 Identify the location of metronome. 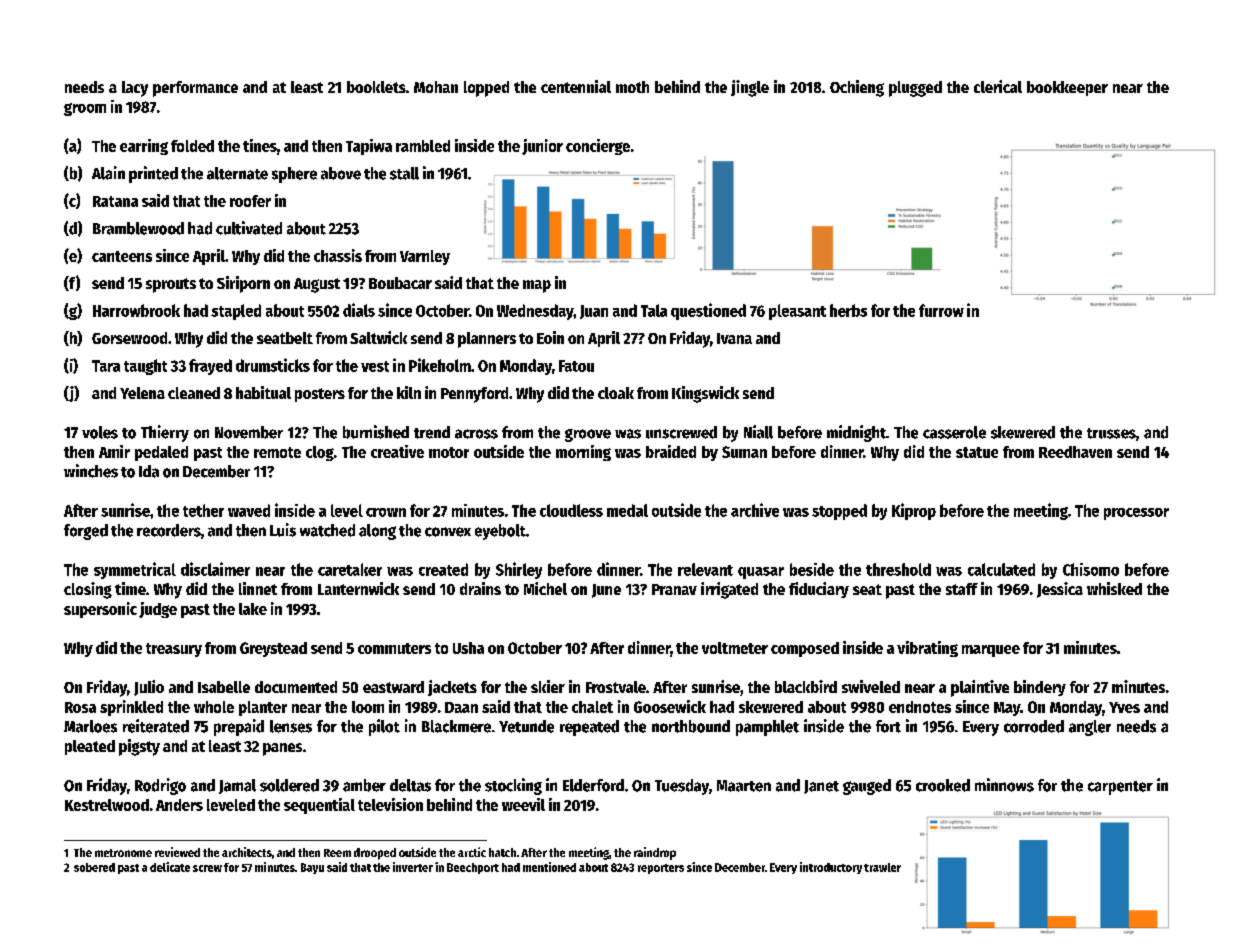
(123, 853).
